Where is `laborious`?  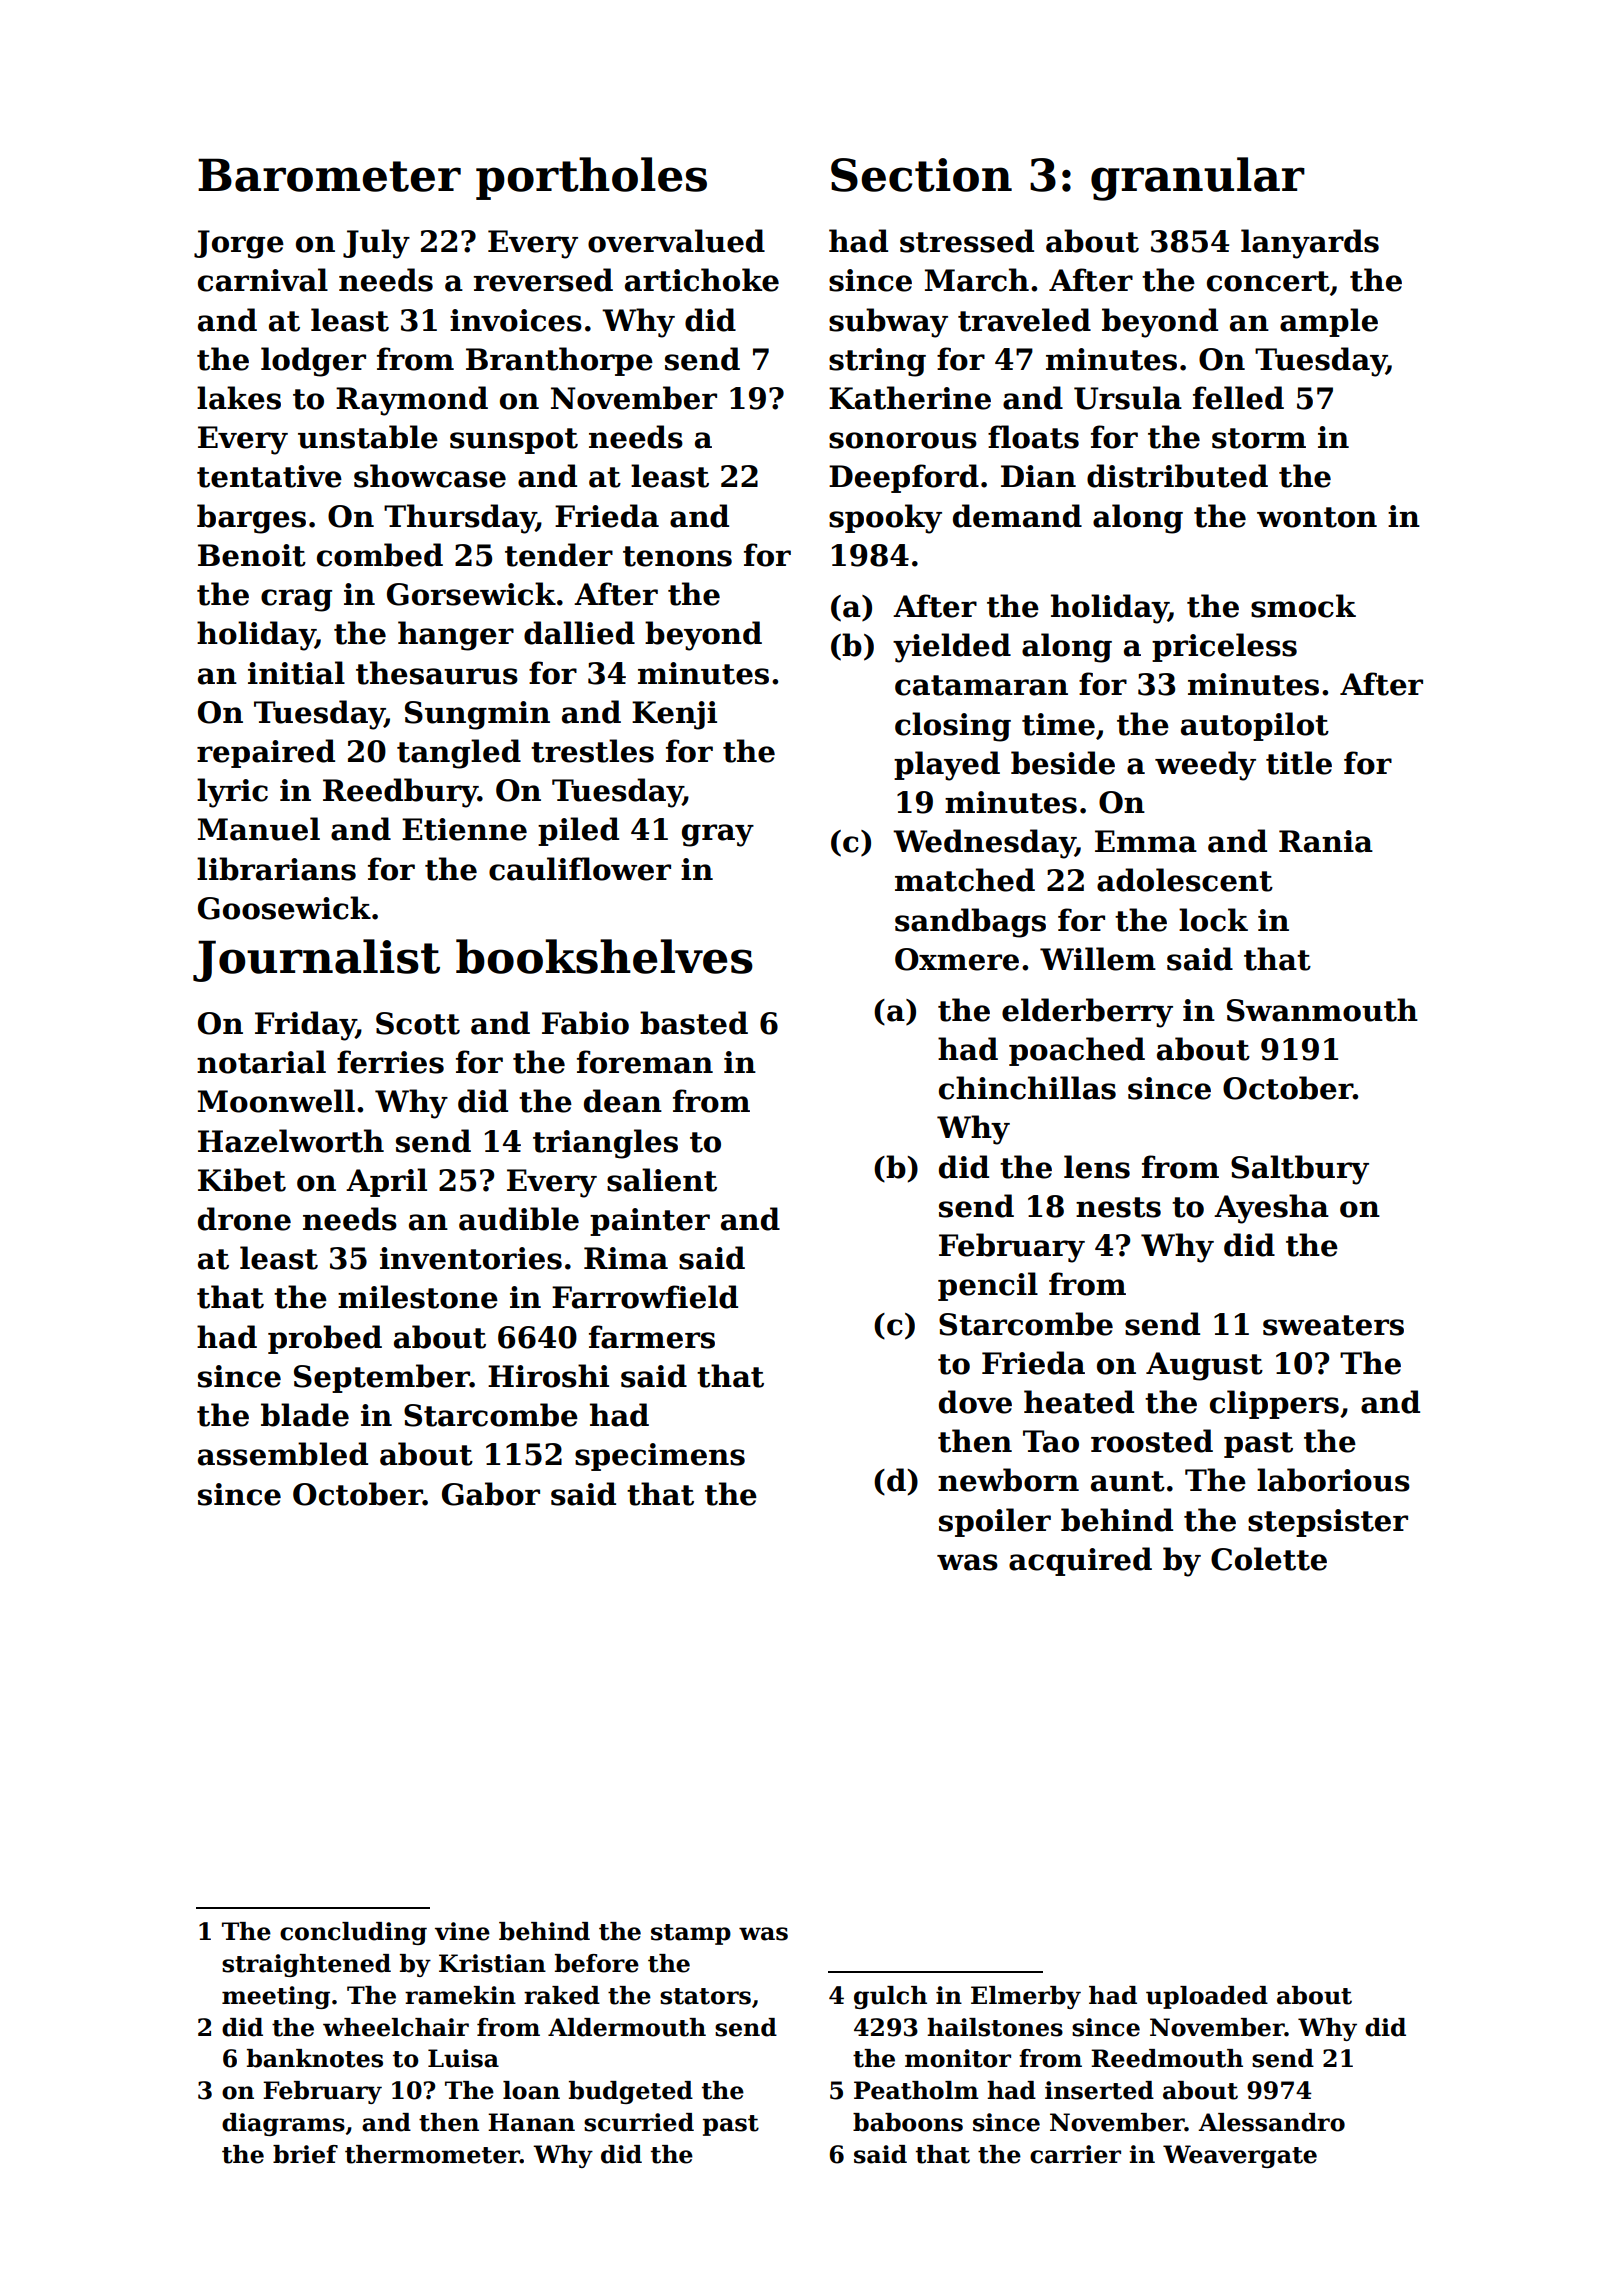
laborious is located at coordinates (1333, 1480).
